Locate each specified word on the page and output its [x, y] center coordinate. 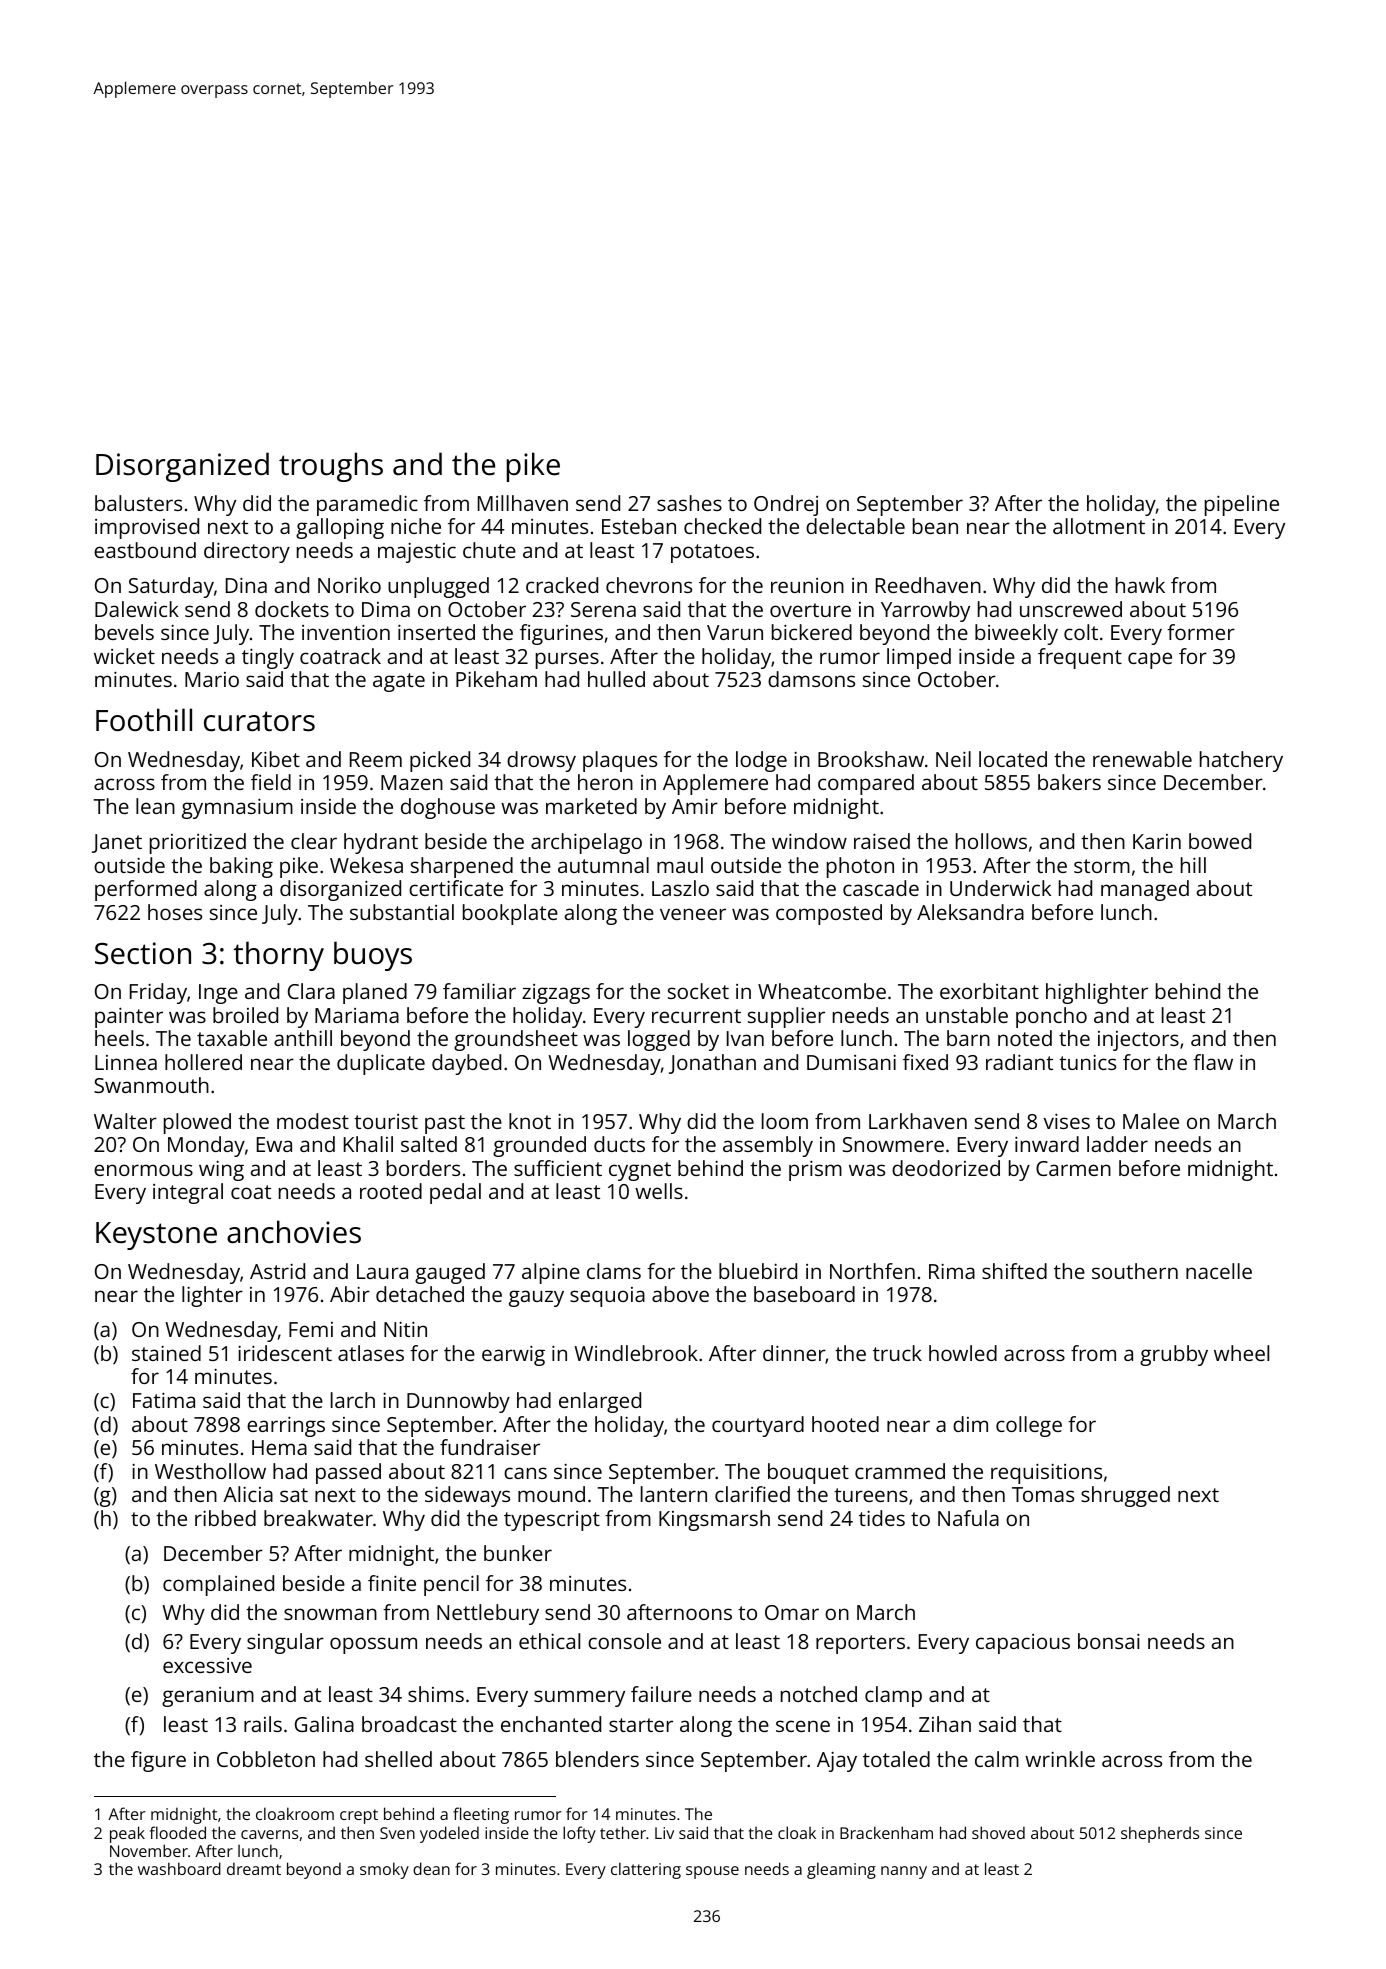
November [149, 1850]
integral [188, 1193]
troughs [331, 467]
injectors [1138, 1041]
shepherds [1160, 1834]
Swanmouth [151, 1085]
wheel [1241, 1353]
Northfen [872, 1271]
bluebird [758, 1271]
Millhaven [523, 503]
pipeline [1242, 505]
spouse [712, 1872]
